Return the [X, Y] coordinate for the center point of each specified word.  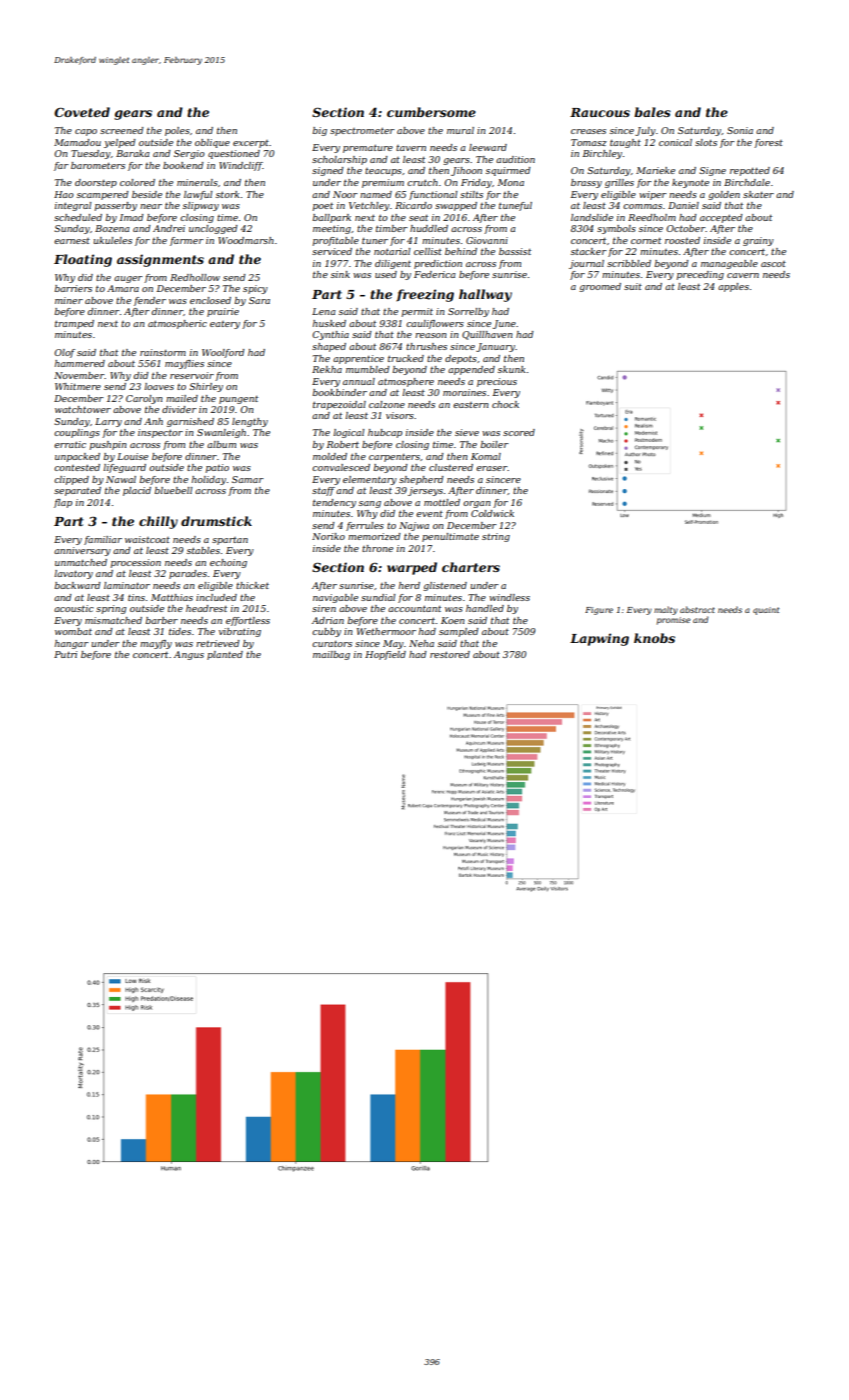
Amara [123, 288]
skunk [511, 369]
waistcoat [147, 539]
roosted [682, 240]
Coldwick [492, 513]
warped [412, 568]
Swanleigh [221, 433]
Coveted [82, 112]
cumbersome [431, 112]
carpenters [394, 457]
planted [225, 655]
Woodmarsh [246, 240]
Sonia [740, 130]
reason [431, 335]
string [496, 537]
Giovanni [487, 240]
